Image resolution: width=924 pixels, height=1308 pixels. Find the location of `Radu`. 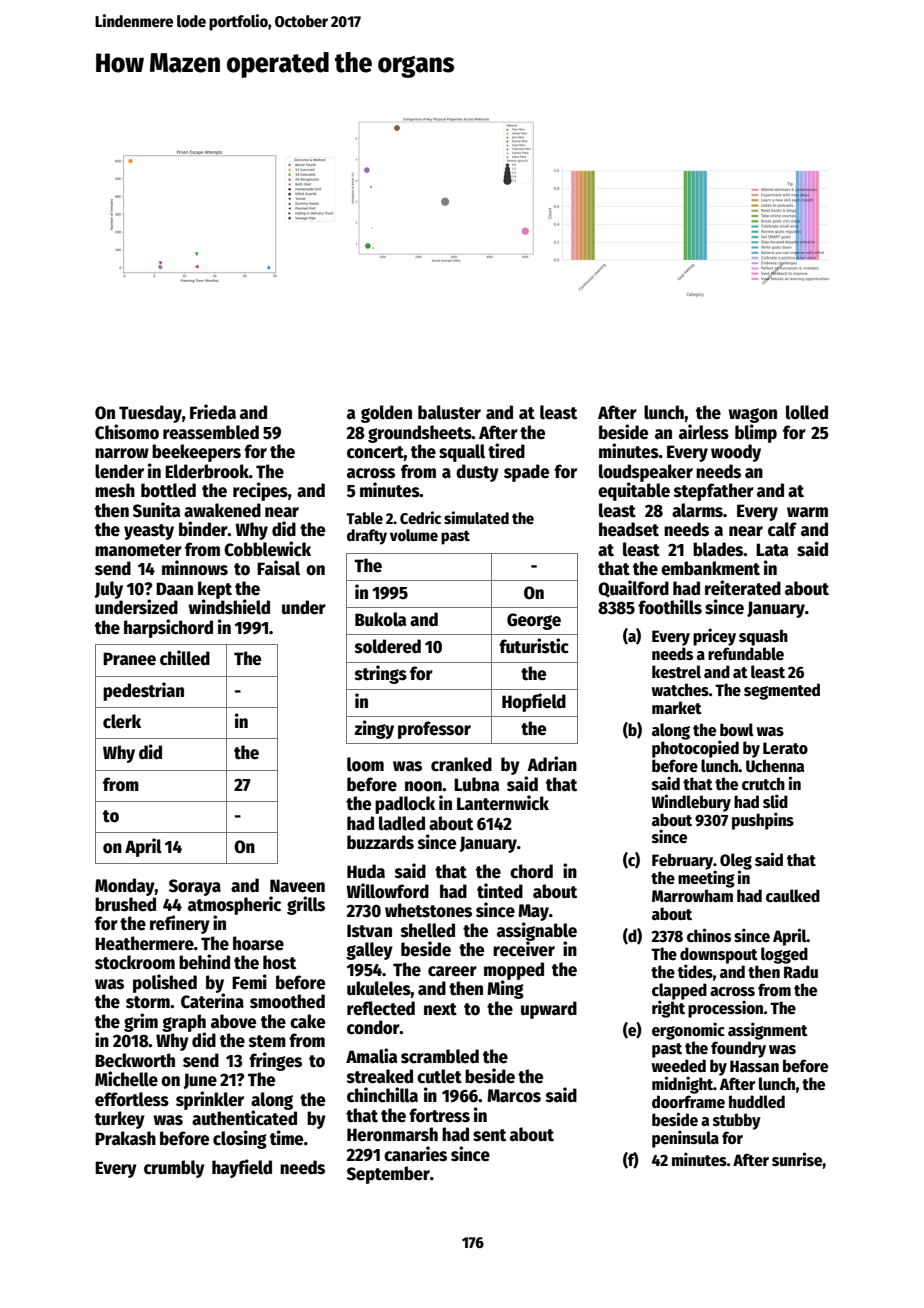

Radu is located at coordinates (801, 971).
